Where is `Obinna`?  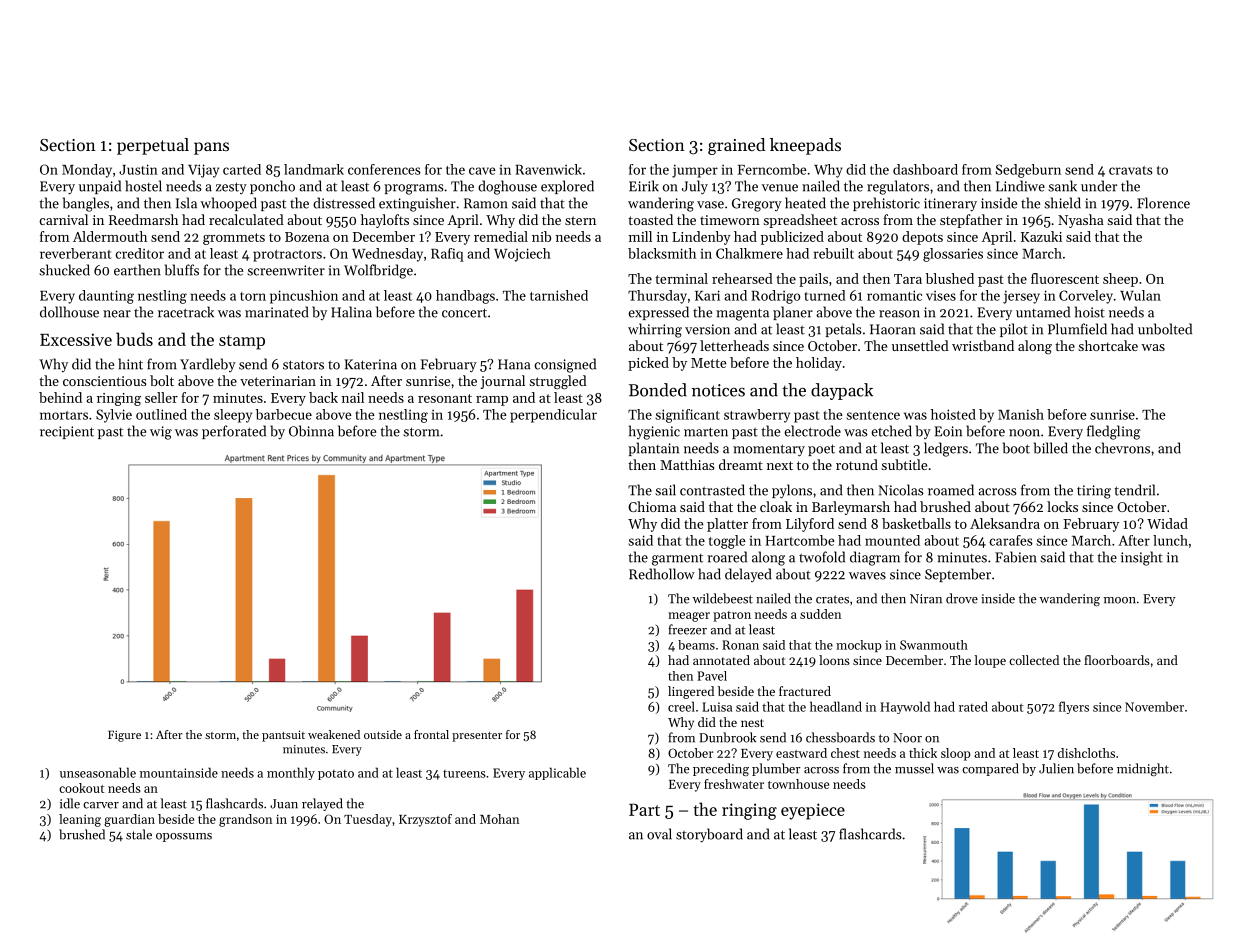
Obinna is located at coordinates (311, 431).
